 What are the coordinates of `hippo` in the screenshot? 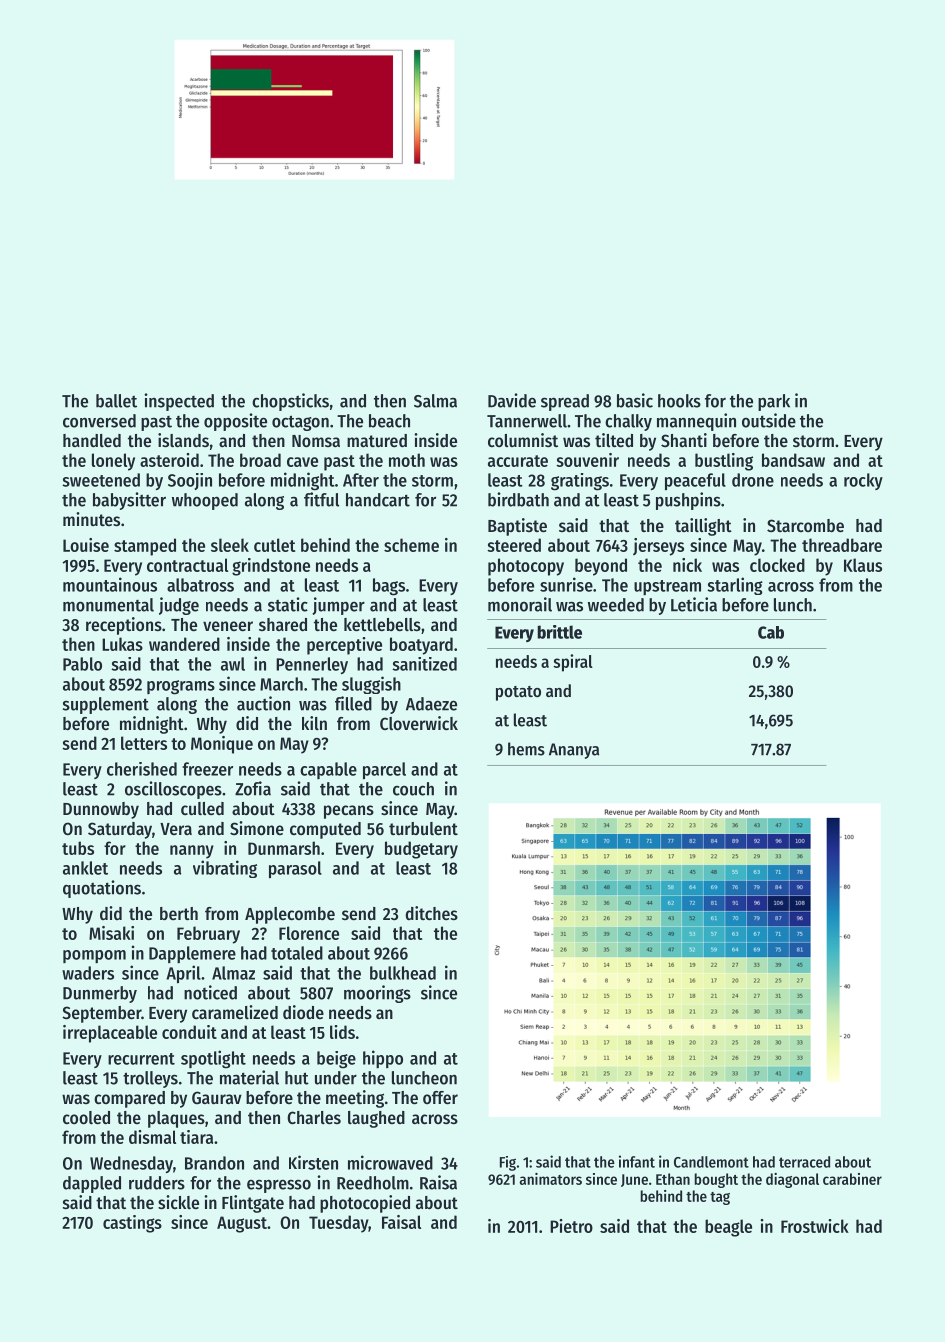 It's located at (383, 1059).
